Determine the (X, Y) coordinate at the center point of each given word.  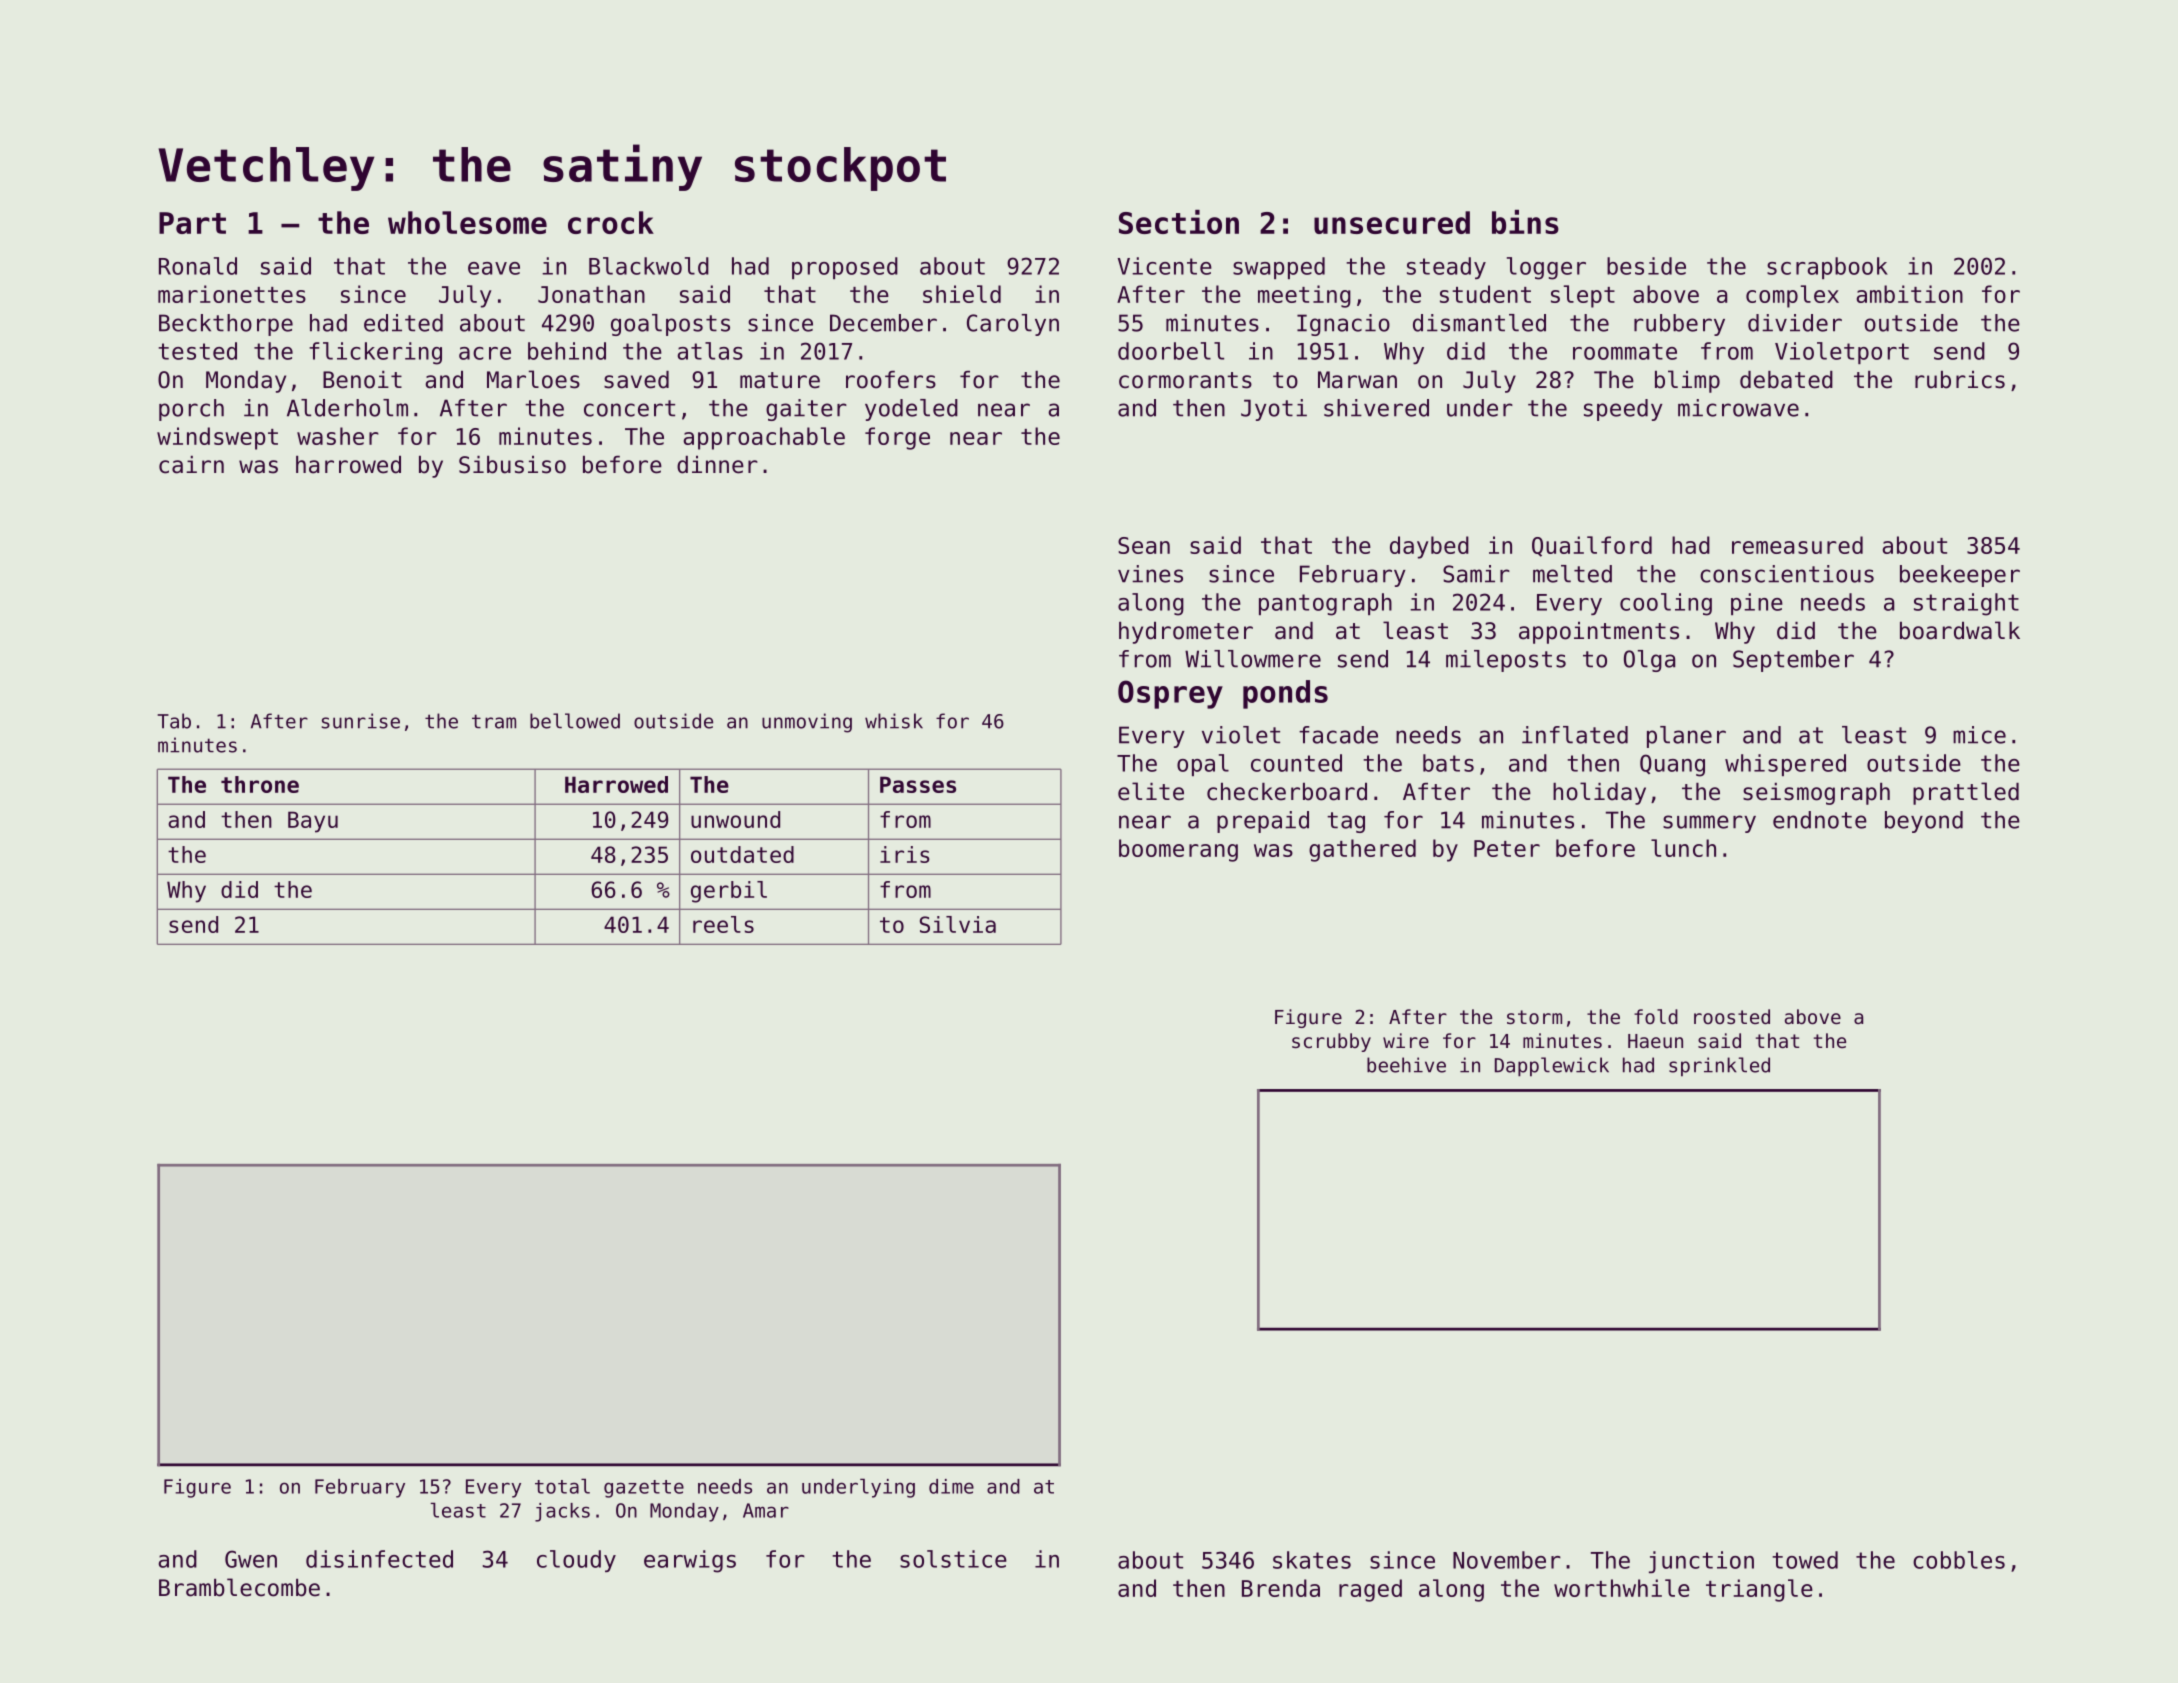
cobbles (1959, 1560)
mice (1979, 735)
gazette (644, 1489)
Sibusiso (512, 465)
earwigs (690, 1561)
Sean (1144, 545)
